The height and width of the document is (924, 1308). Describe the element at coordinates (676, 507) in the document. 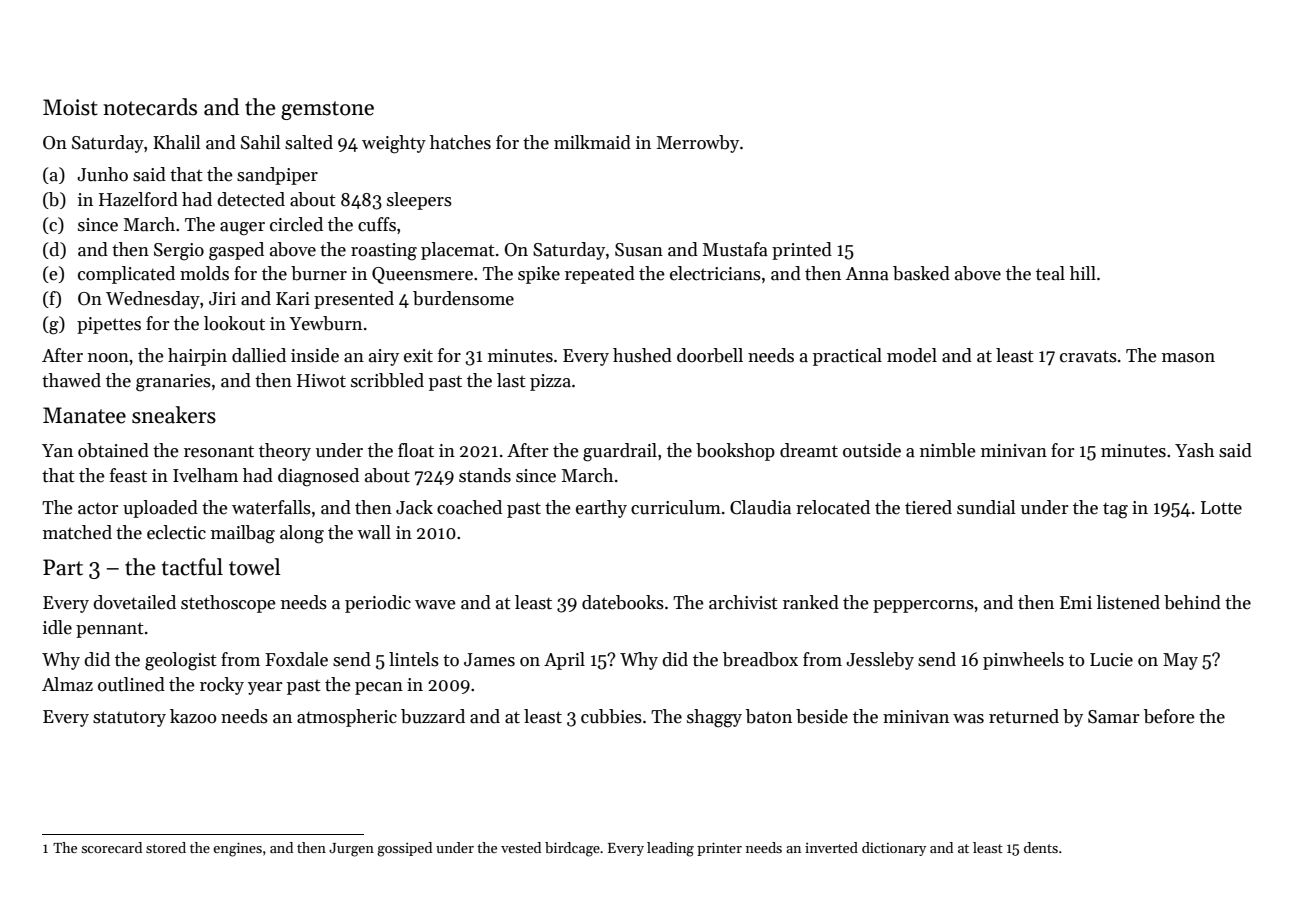

I see `curriculum` at that location.
